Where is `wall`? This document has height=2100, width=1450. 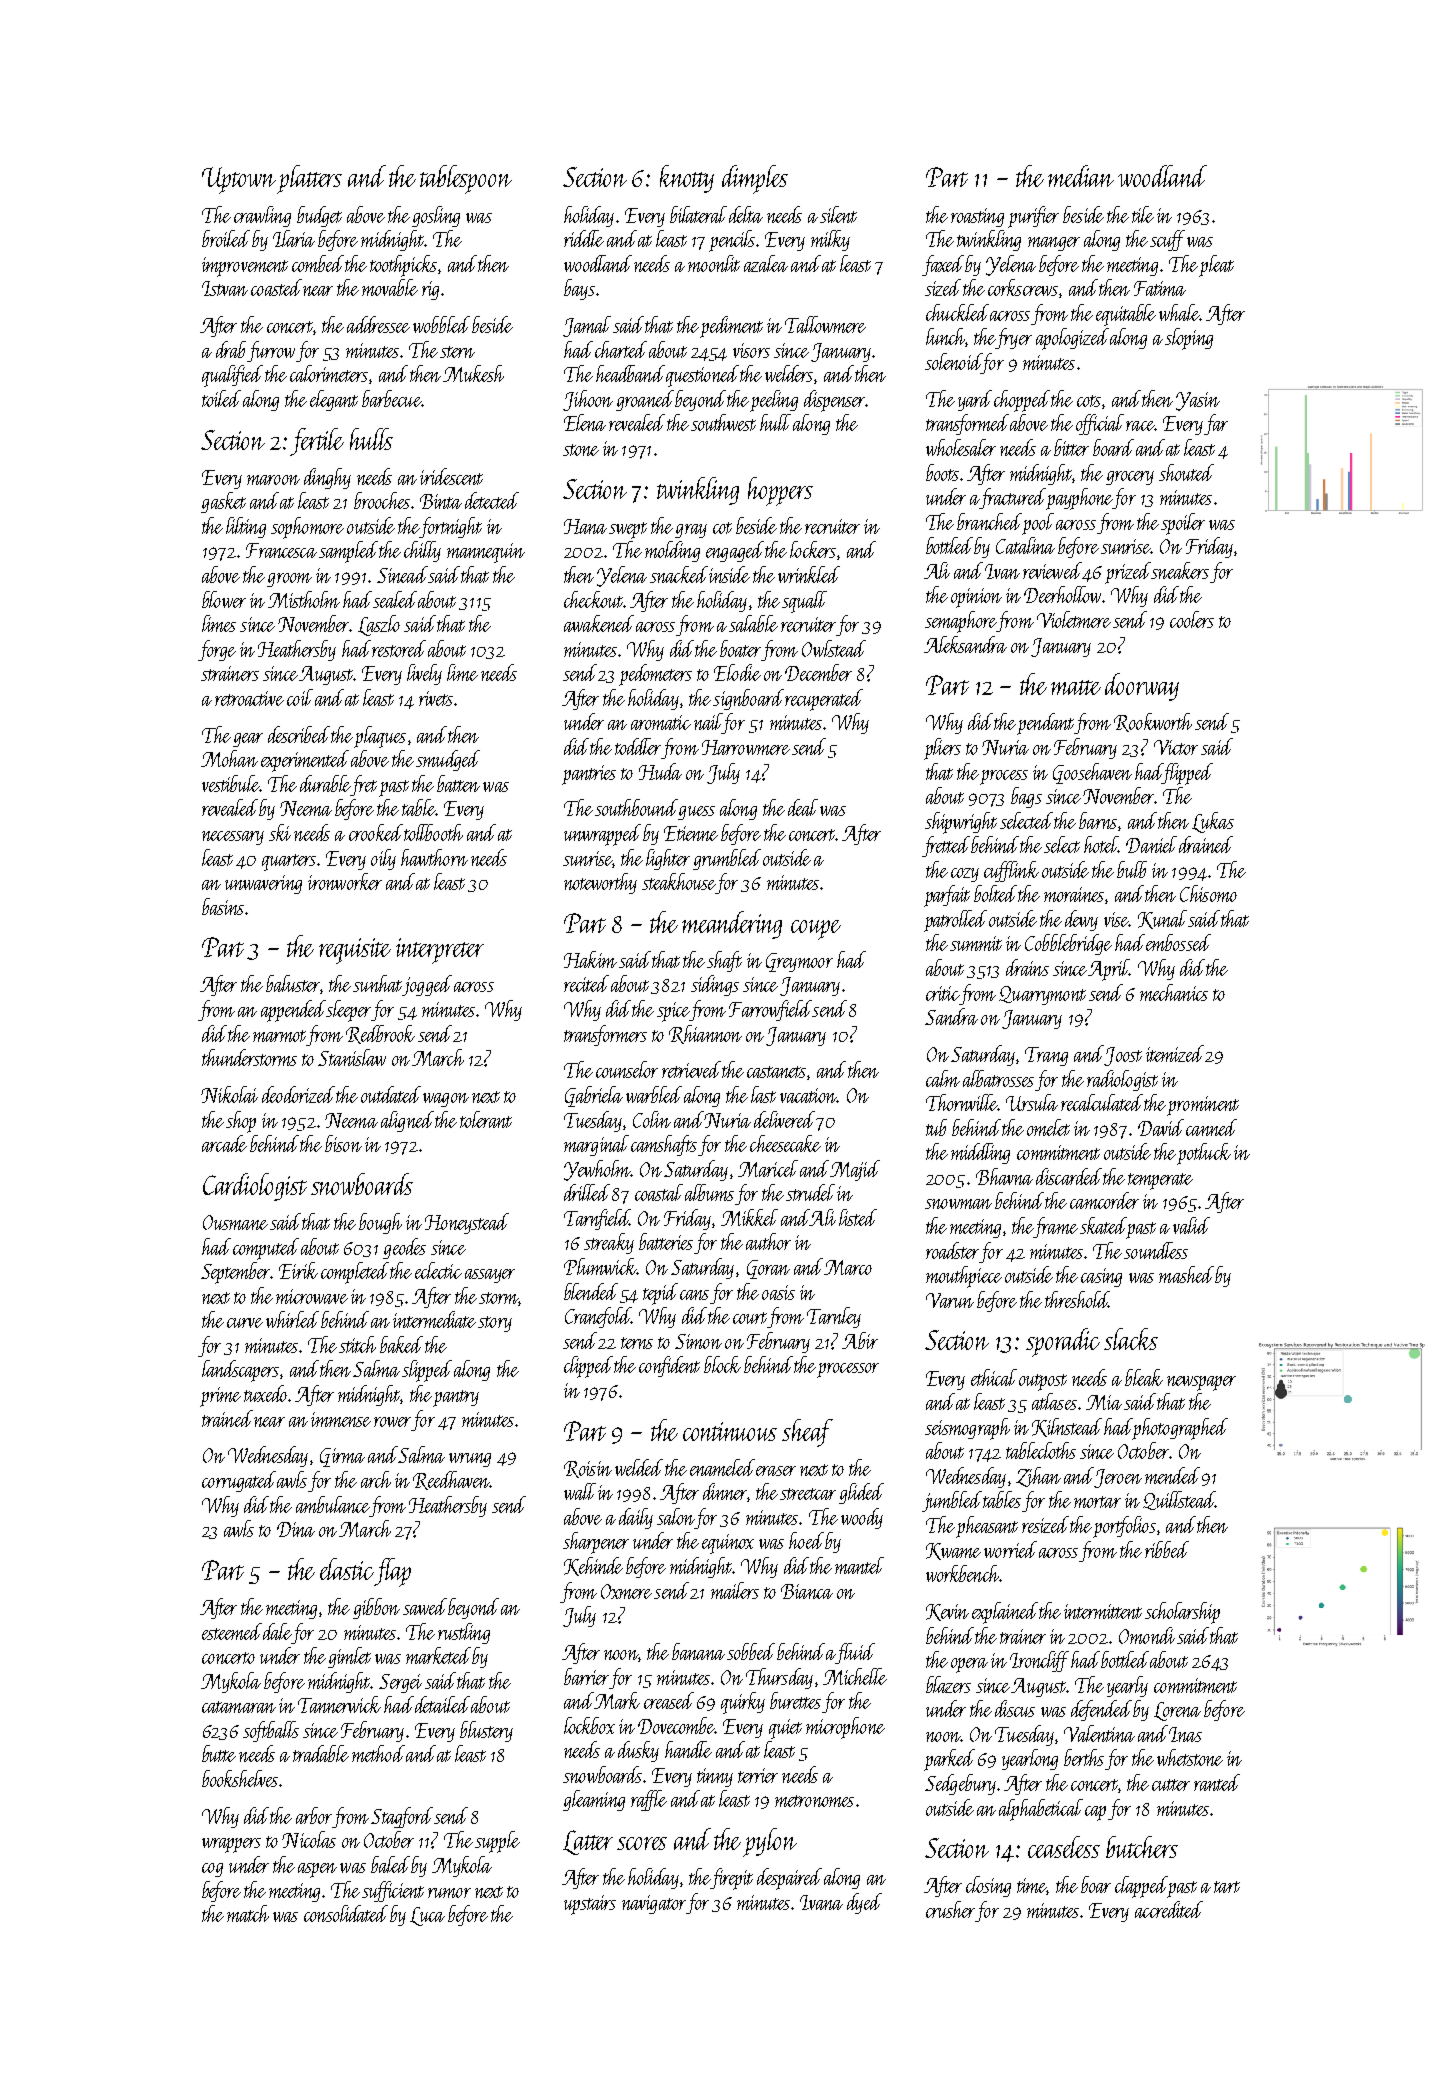 wall is located at coordinates (580, 1491).
